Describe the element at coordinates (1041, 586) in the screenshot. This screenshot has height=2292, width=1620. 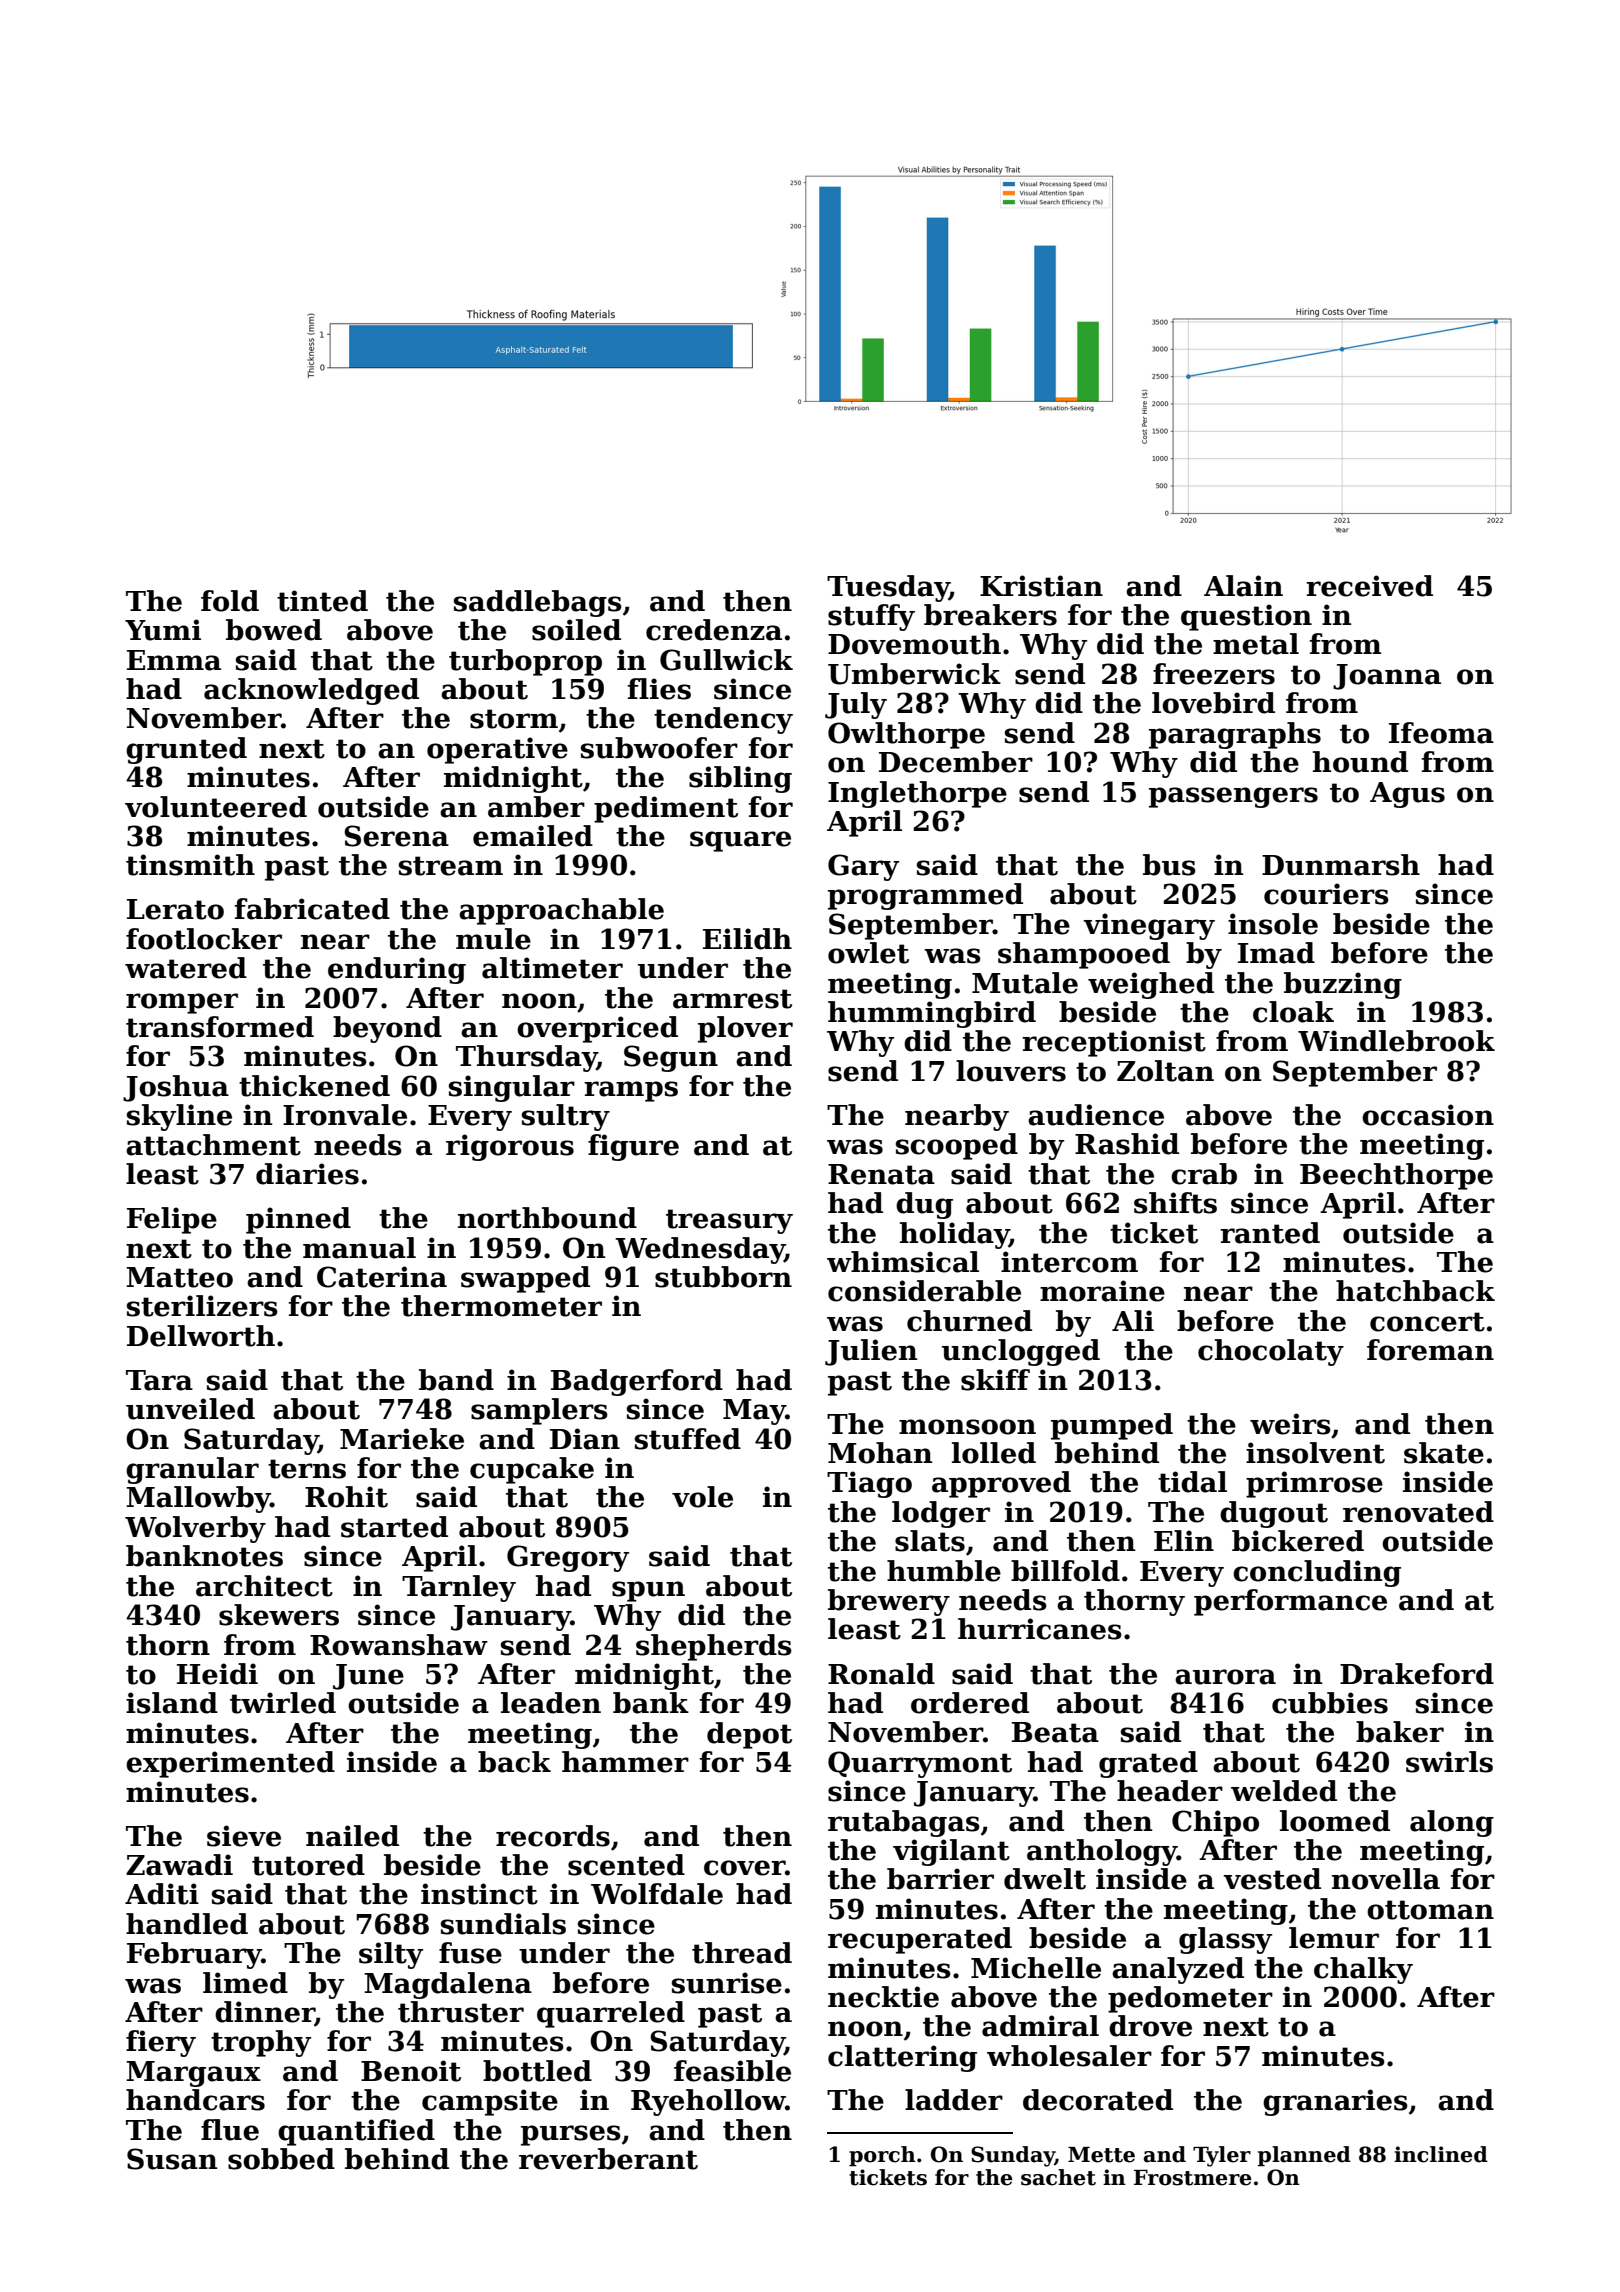
I see `Kristian` at that location.
